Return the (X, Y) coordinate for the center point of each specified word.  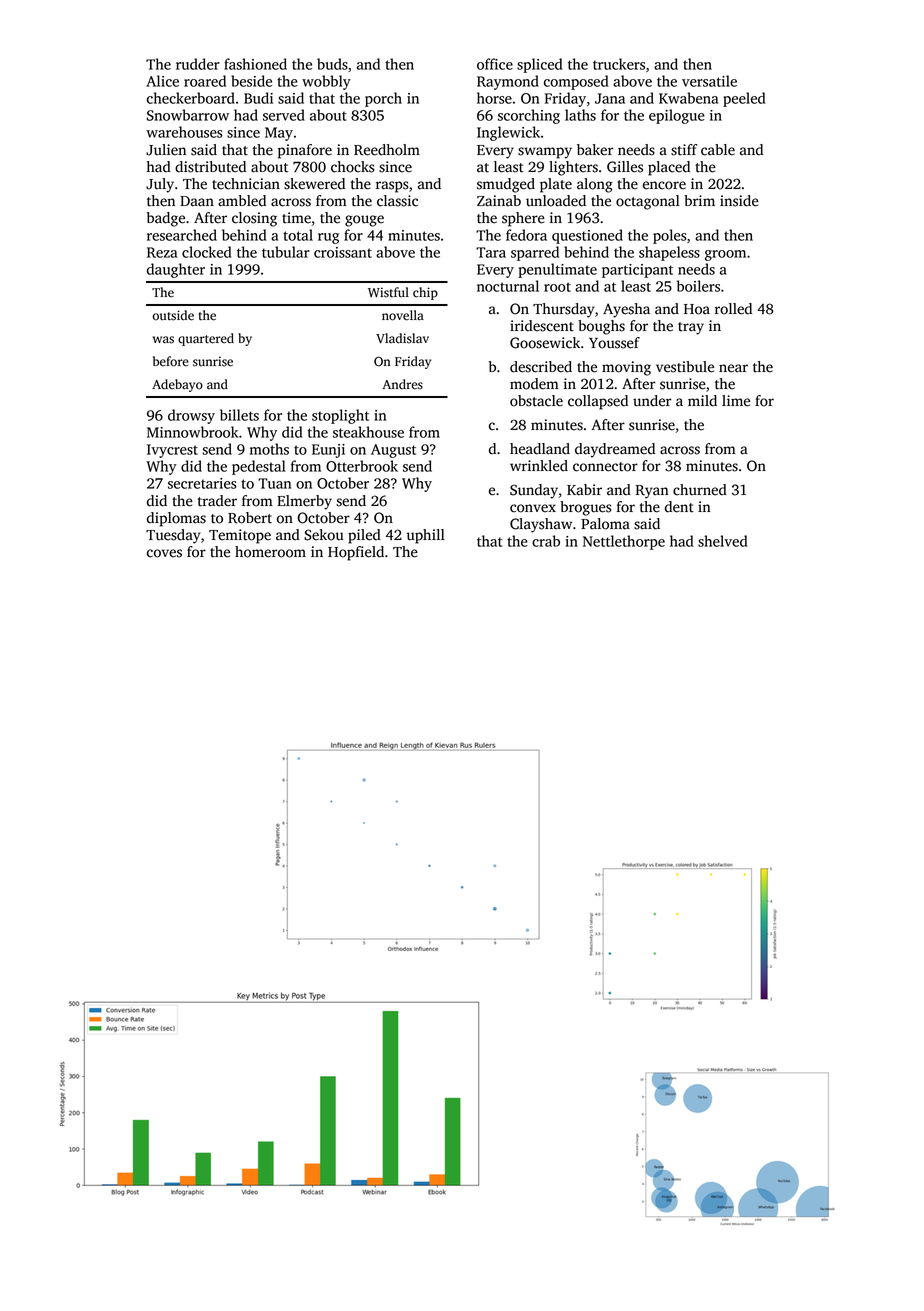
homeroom (270, 552)
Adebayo (177, 385)
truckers (619, 64)
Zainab (499, 201)
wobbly (326, 82)
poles (670, 236)
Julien (166, 150)
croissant (343, 252)
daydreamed (615, 450)
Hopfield (356, 553)
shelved (722, 541)
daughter (176, 270)
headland (540, 449)
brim (699, 200)
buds (332, 64)
